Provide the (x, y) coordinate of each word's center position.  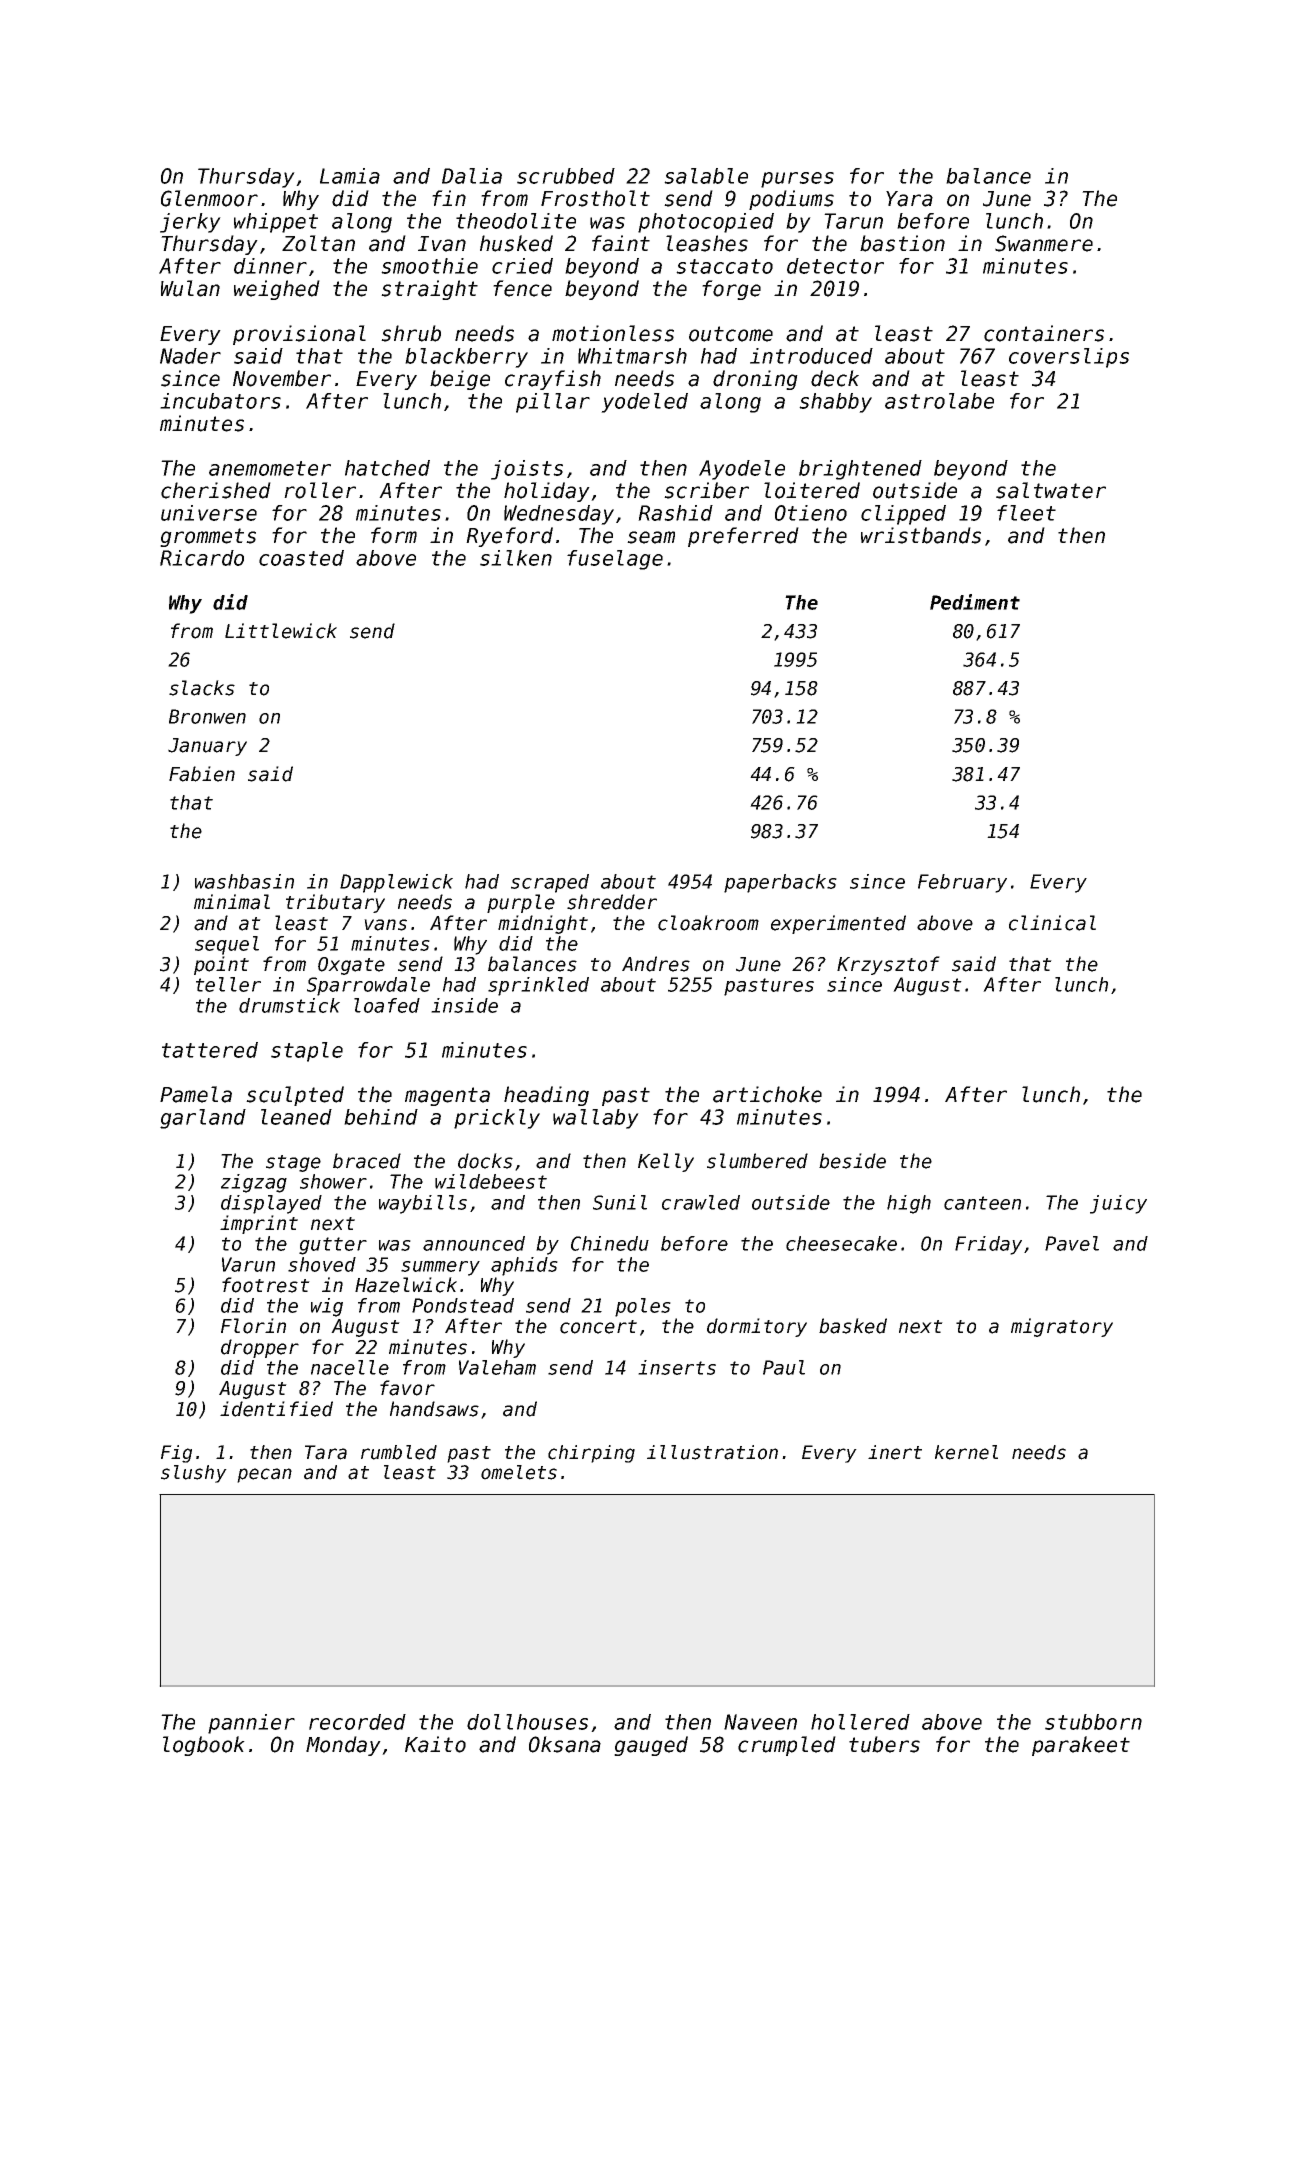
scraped (550, 883)
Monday (343, 1746)
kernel (966, 1452)
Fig (176, 1454)
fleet (1026, 513)
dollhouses (527, 1722)
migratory (1062, 1327)
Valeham (497, 1367)
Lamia (350, 176)
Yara (909, 199)
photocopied (706, 223)
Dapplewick (396, 883)
